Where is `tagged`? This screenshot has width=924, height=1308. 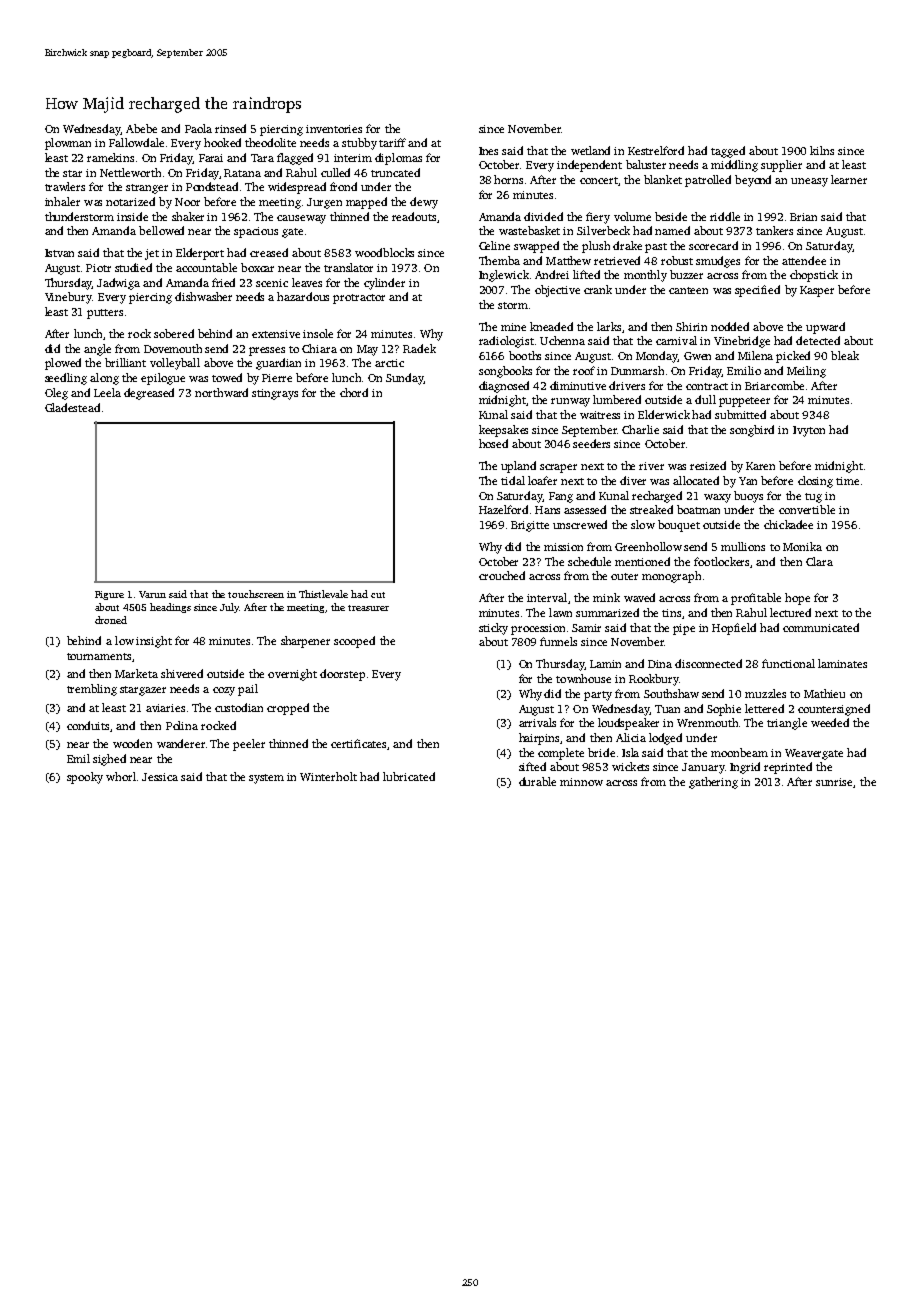
tagged is located at coordinates (728, 152).
